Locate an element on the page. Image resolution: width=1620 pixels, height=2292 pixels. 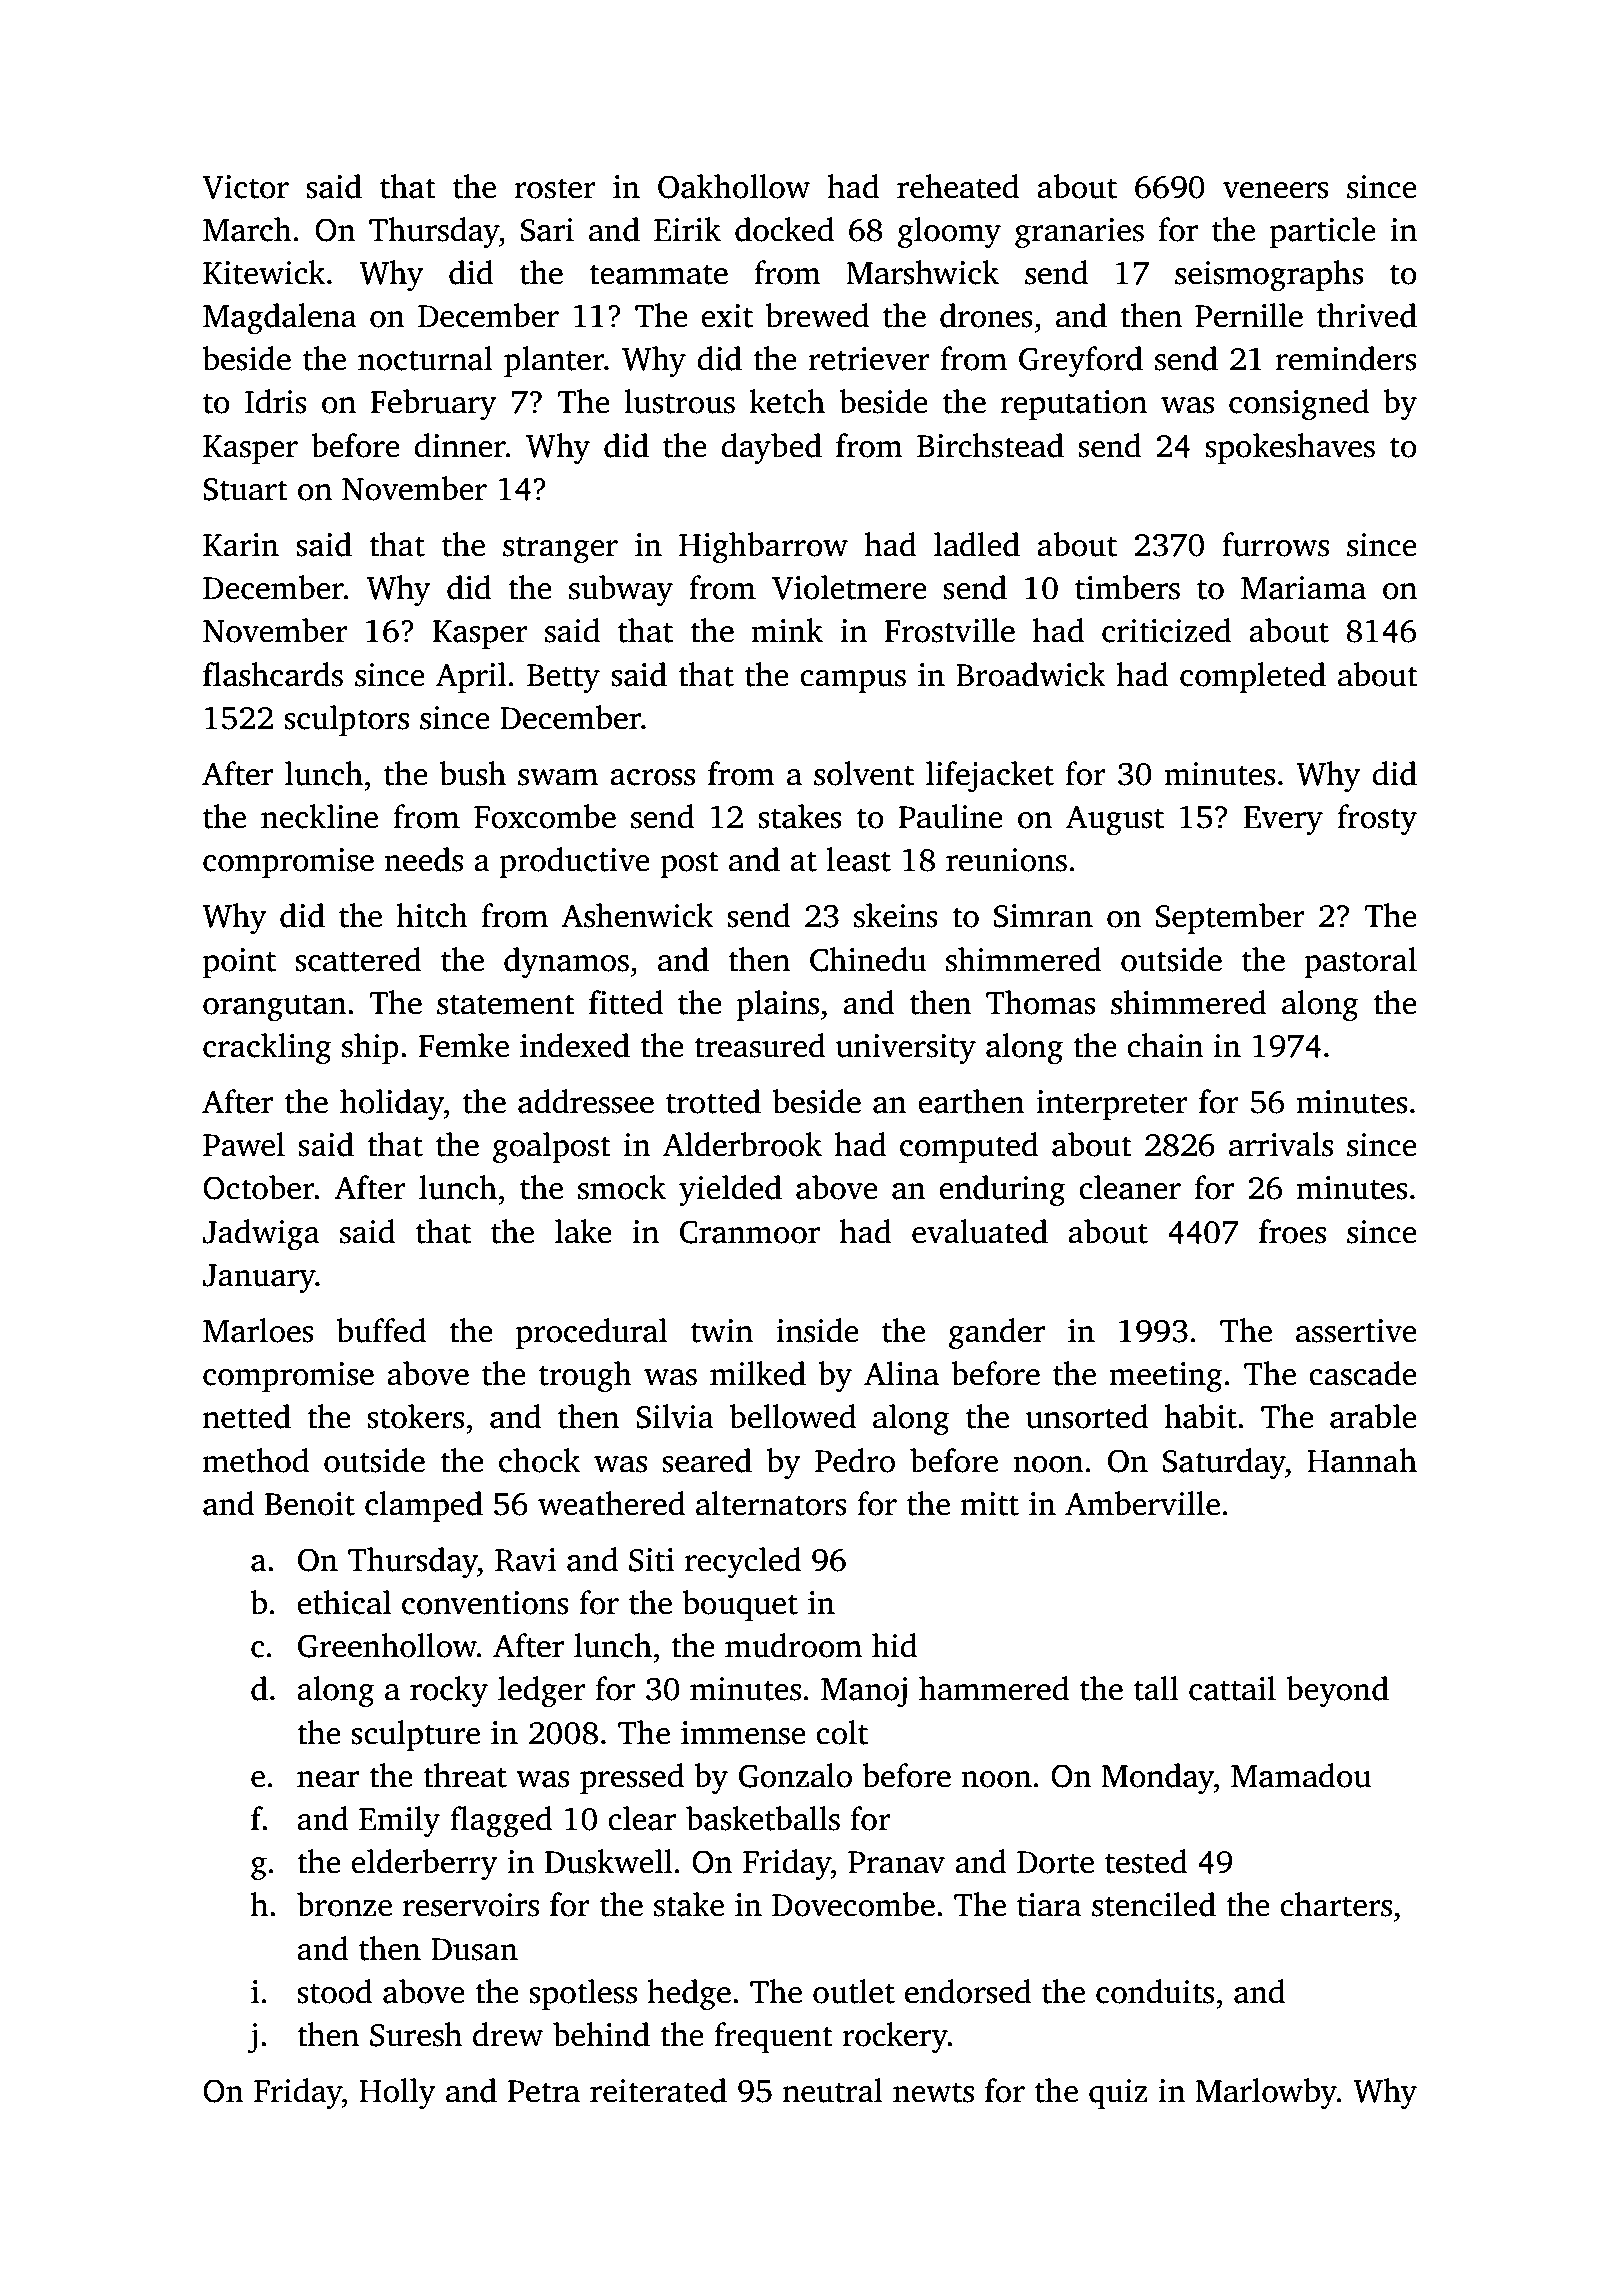
chock is located at coordinates (539, 1460).
